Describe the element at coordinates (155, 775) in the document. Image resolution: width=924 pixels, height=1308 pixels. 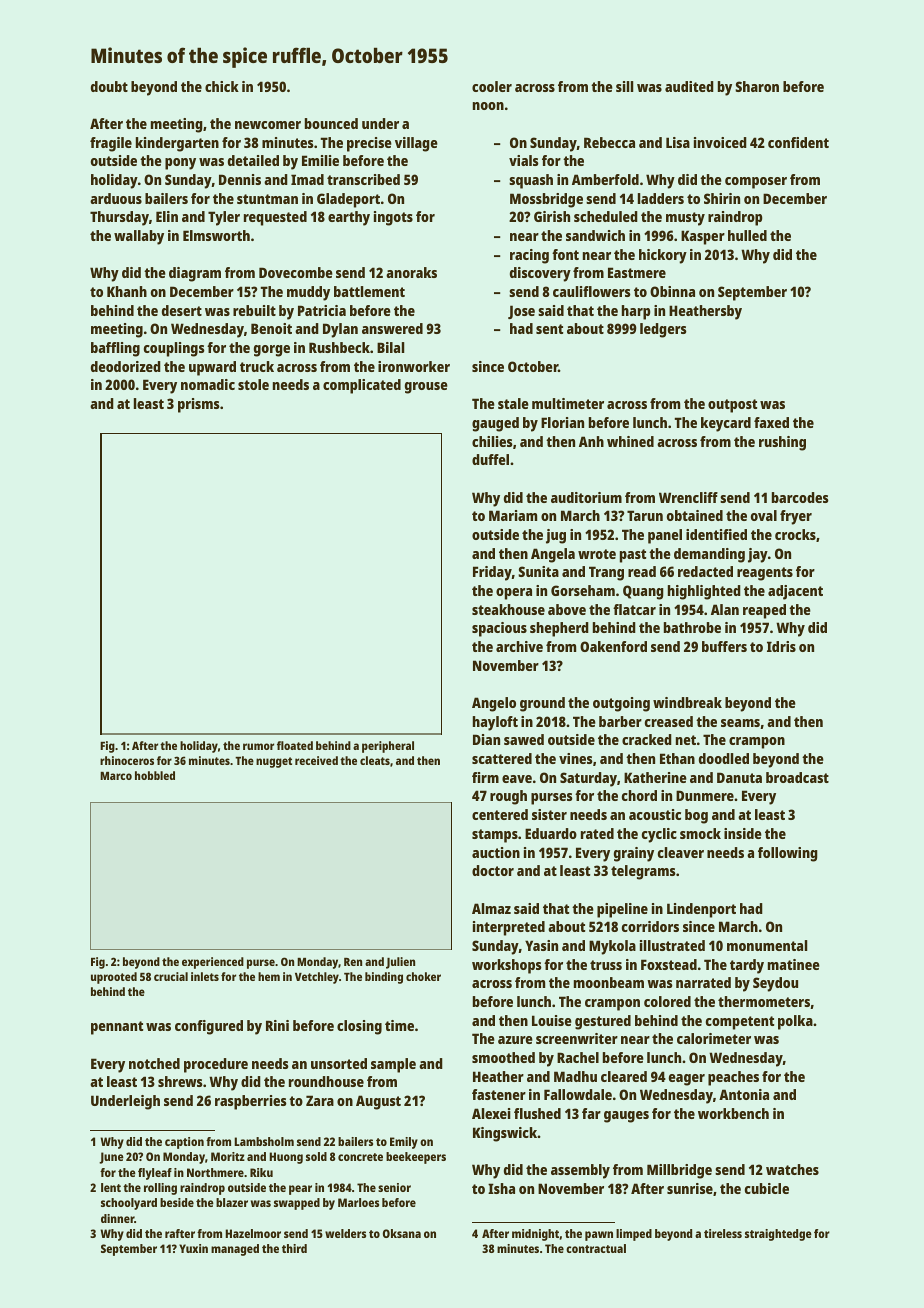
I see `hobbled` at that location.
